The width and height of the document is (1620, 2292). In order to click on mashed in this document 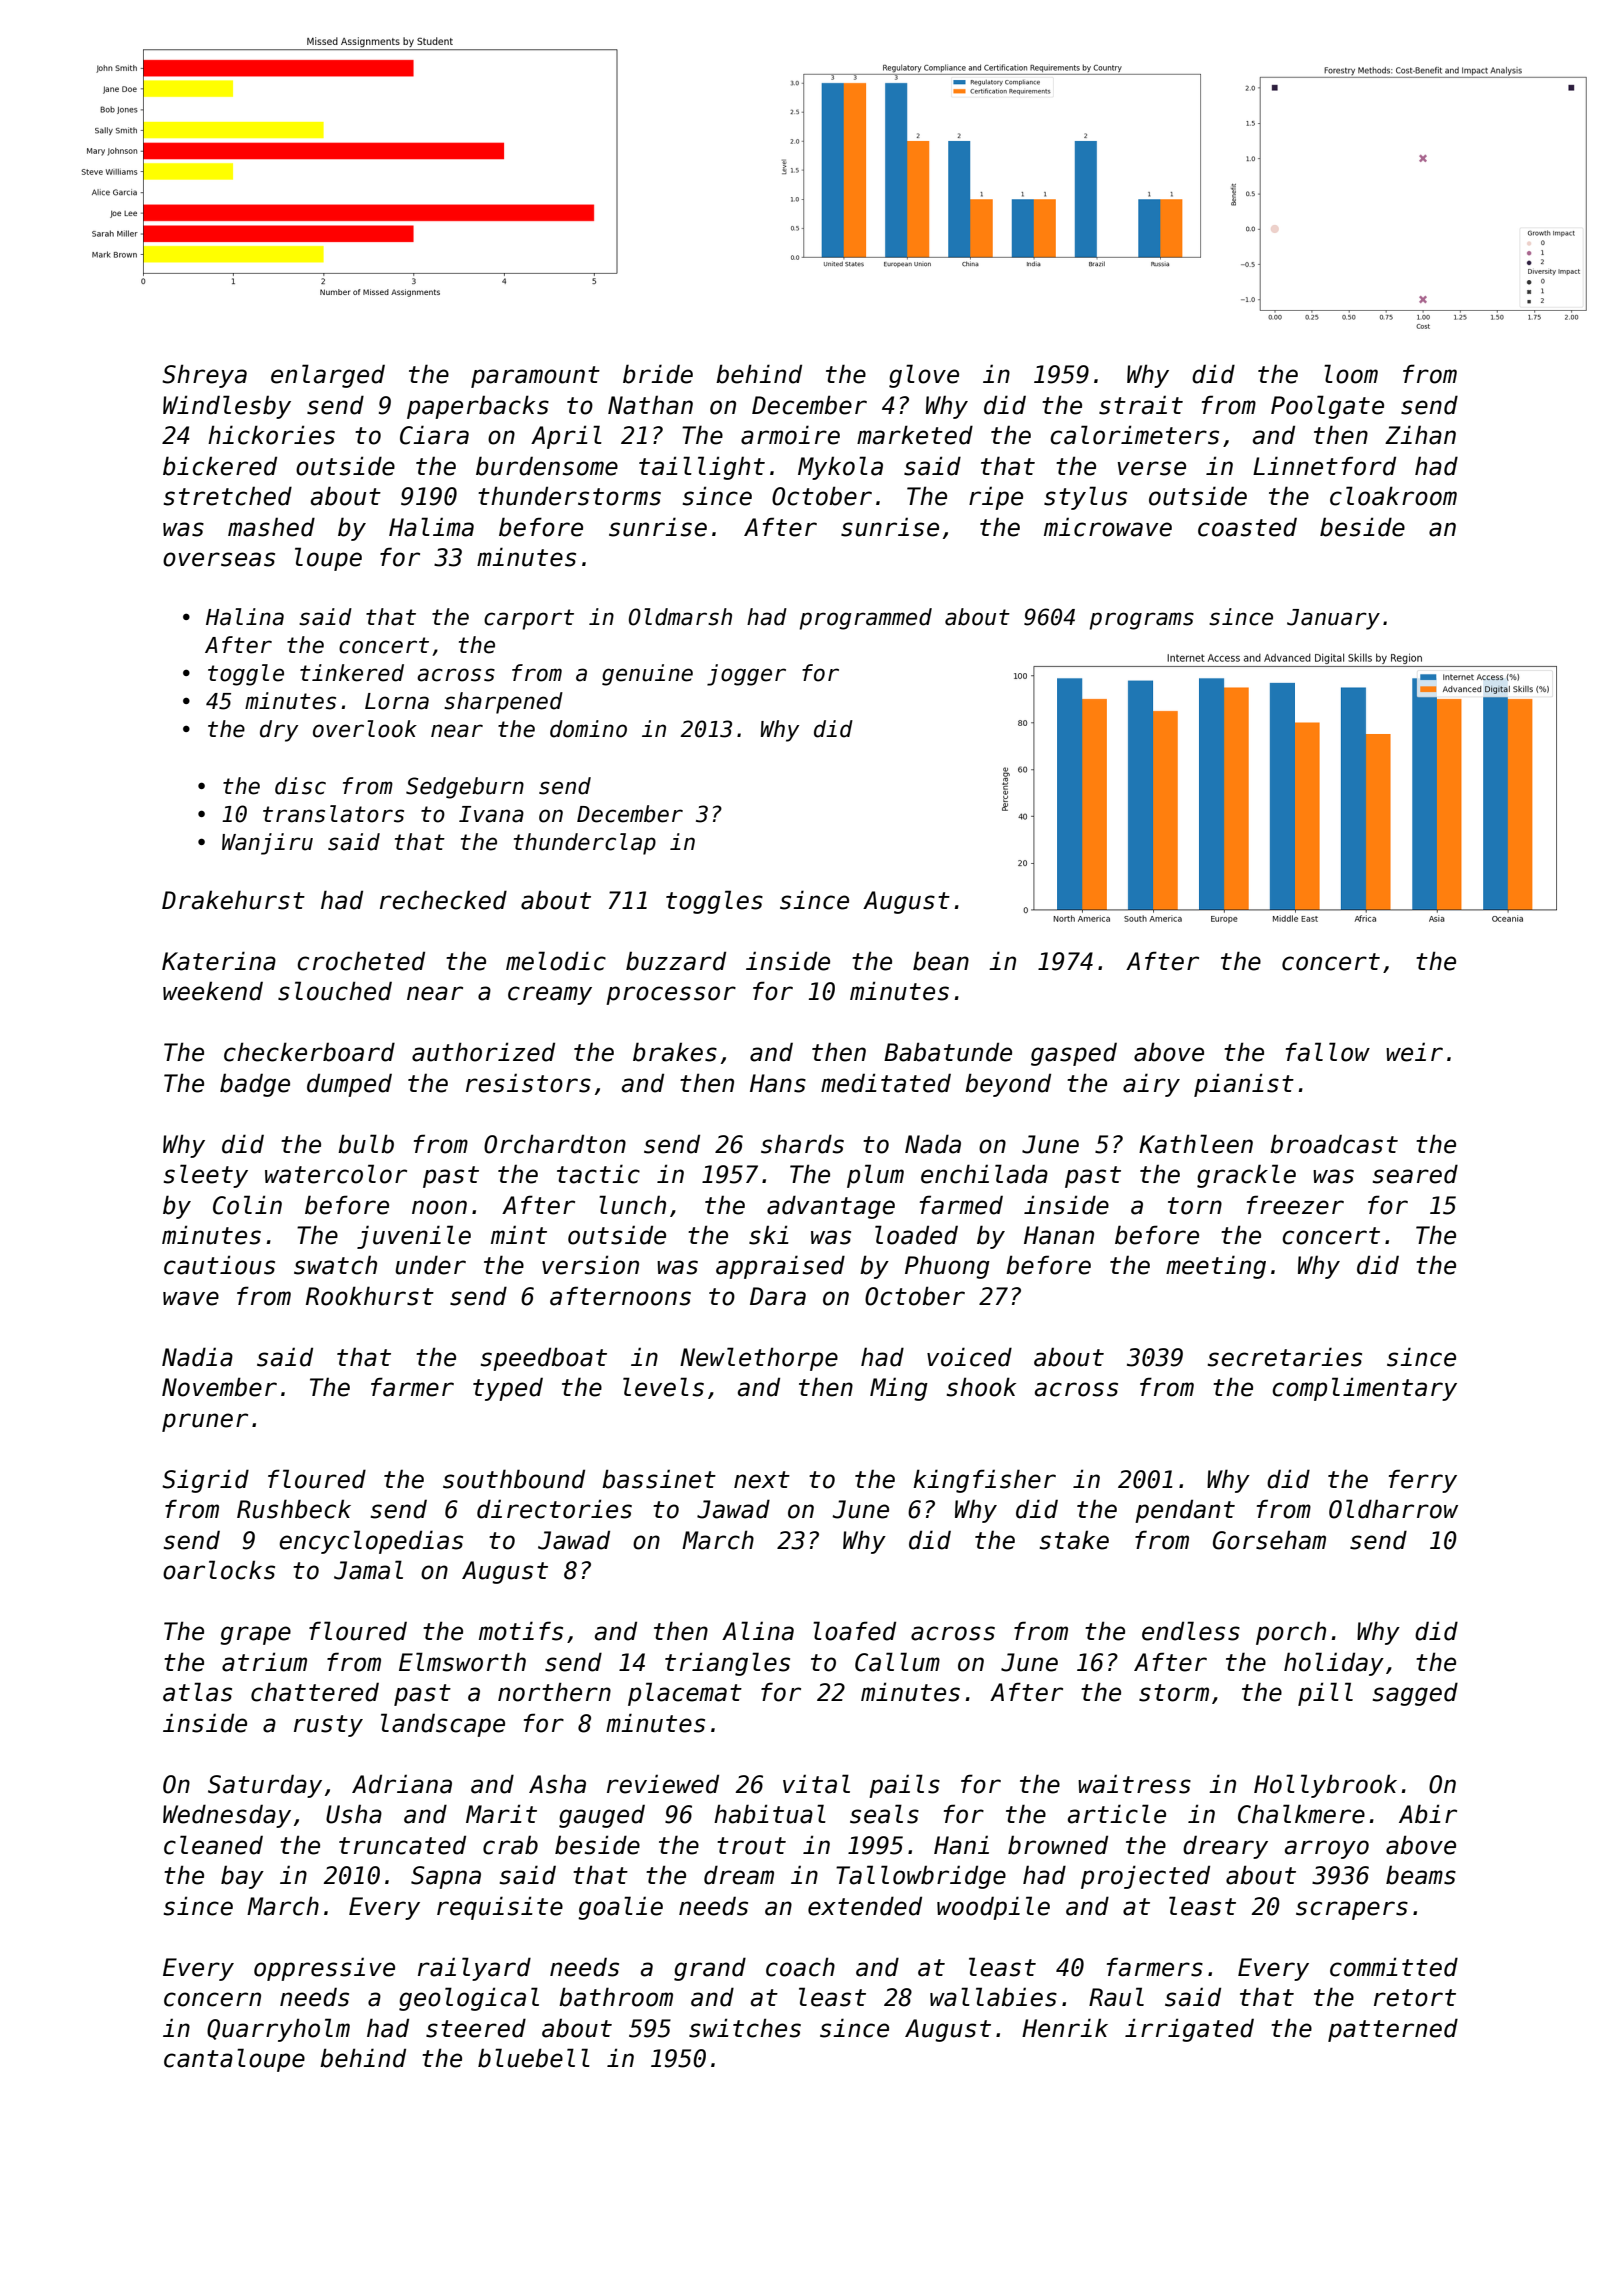, I will do `click(271, 527)`.
